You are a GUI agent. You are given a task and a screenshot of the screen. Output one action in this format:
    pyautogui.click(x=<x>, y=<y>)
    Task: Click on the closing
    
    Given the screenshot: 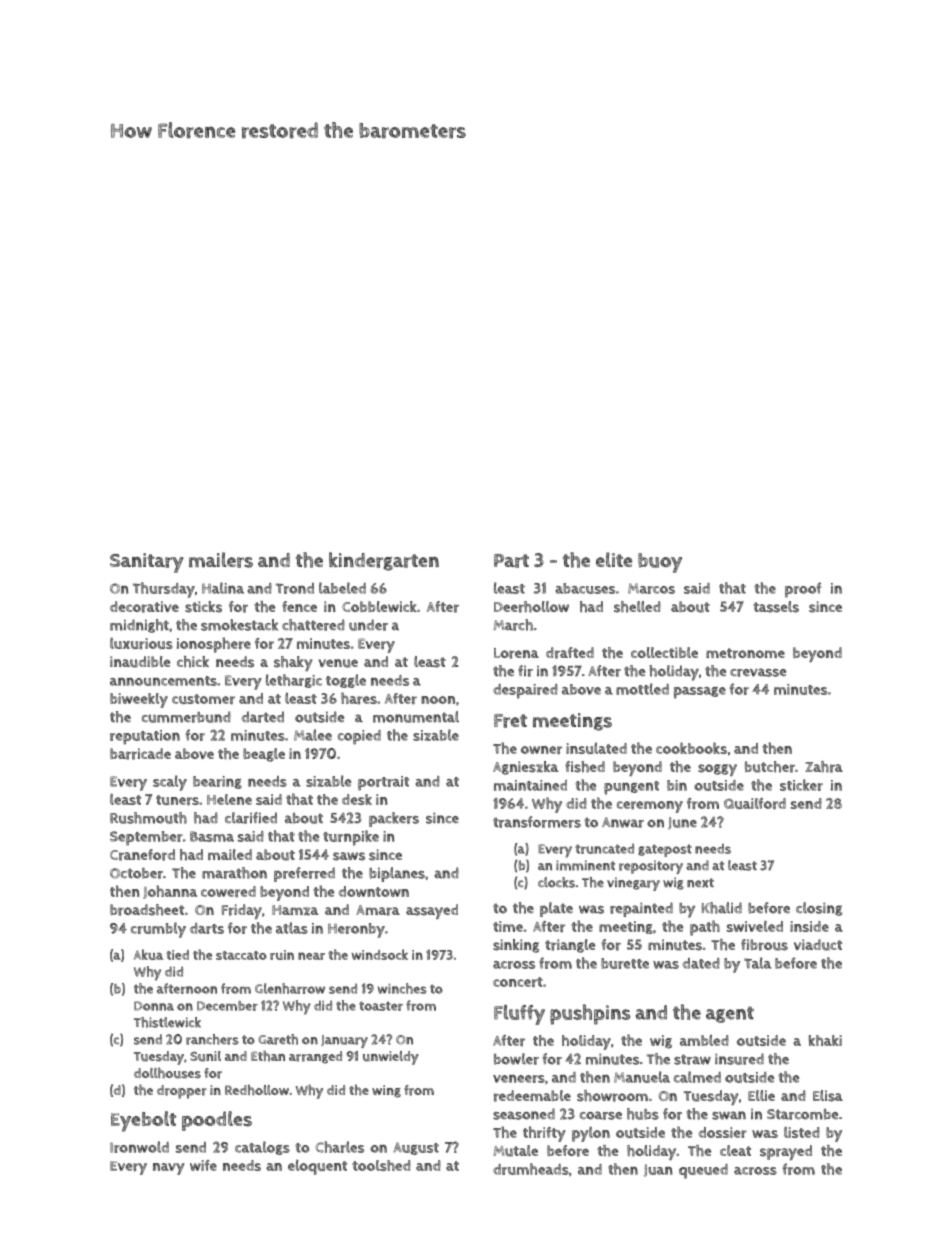 What is the action you would take?
    pyautogui.click(x=819, y=909)
